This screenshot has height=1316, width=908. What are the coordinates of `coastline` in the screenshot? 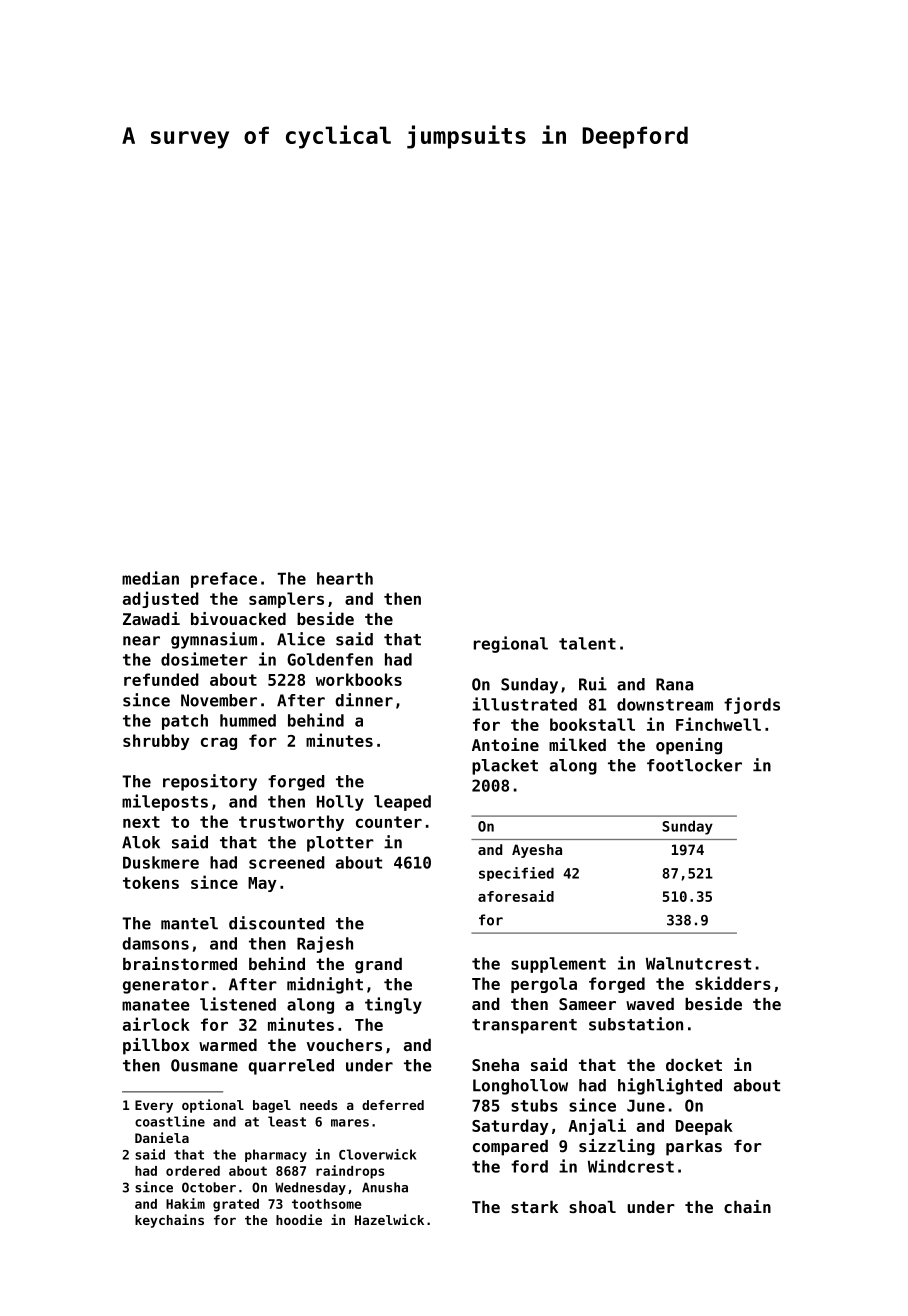 It's located at (170, 1121).
